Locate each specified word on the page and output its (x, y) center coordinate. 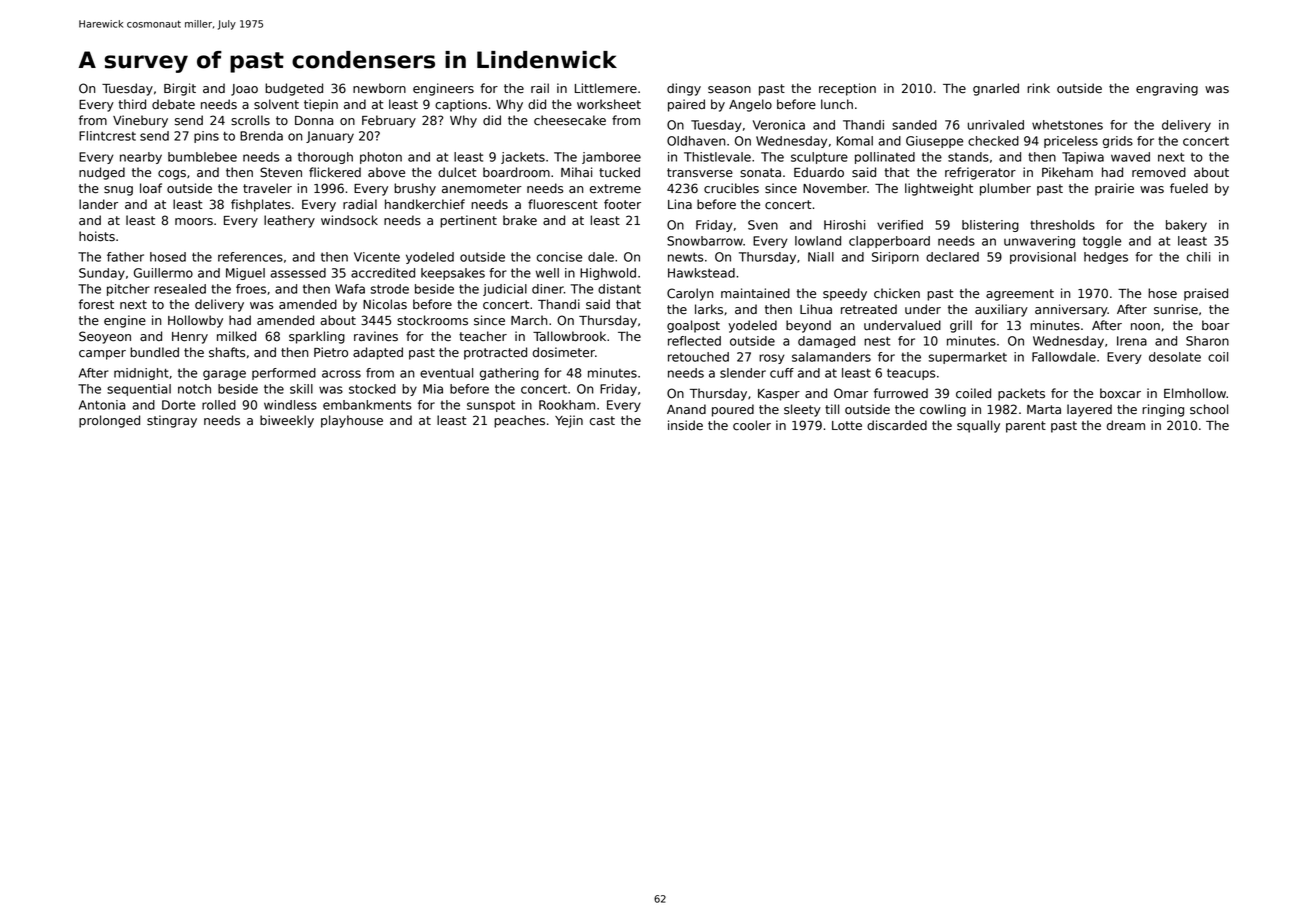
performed (284, 374)
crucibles (731, 188)
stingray (172, 421)
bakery (1186, 226)
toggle (1102, 242)
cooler (752, 425)
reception (847, 89)
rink (1038, 88)
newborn (379, 88)
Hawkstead (701, 273)
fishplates (261, 205)
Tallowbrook (569, 336)
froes (251, 289)
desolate (1175, 357)
